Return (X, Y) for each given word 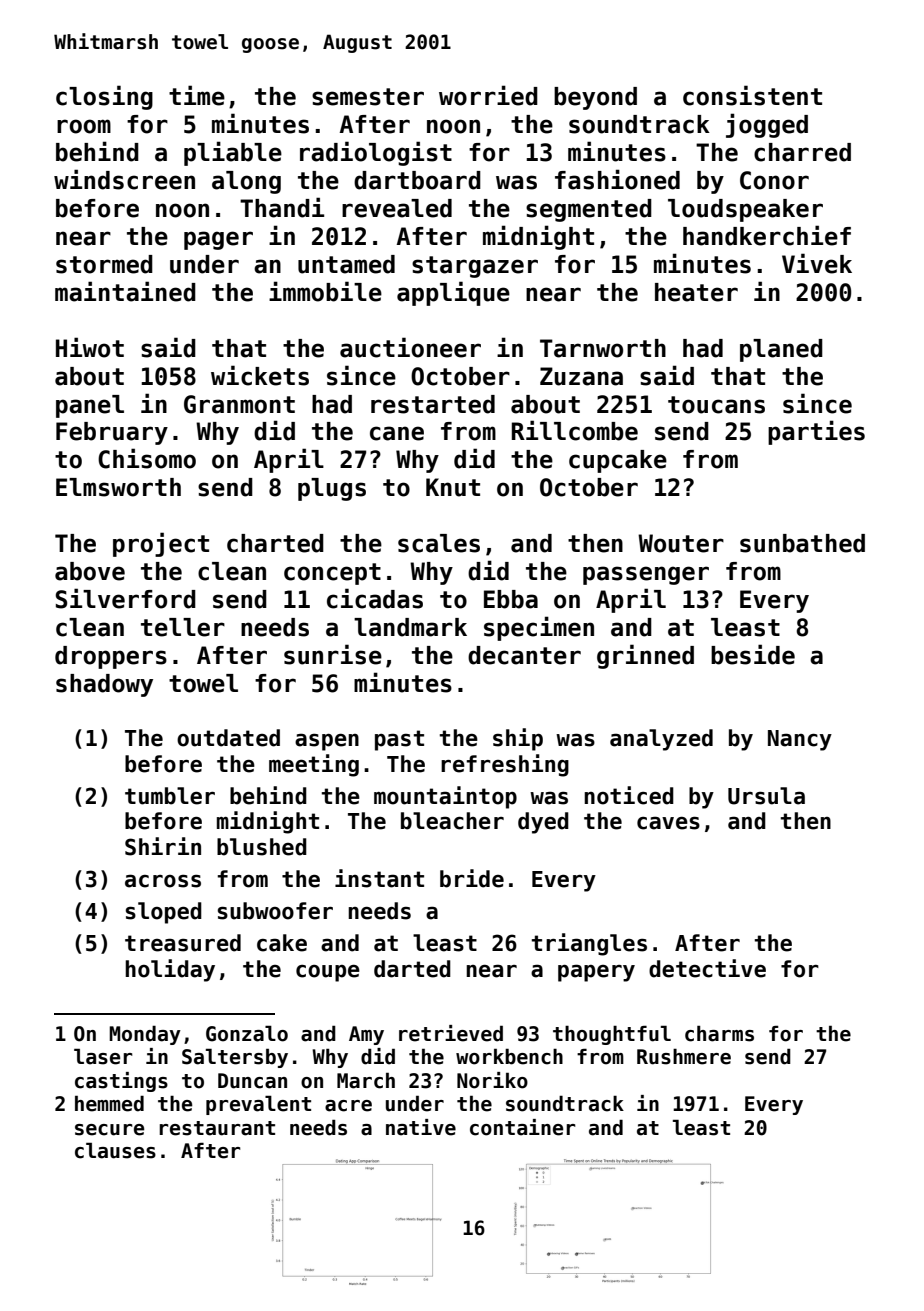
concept (332, 574)
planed (781, 350)
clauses (115, 1150)
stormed (104, 264)
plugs (332, 489)
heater (696, 292)
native (421, 1127)
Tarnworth (603, 348)
